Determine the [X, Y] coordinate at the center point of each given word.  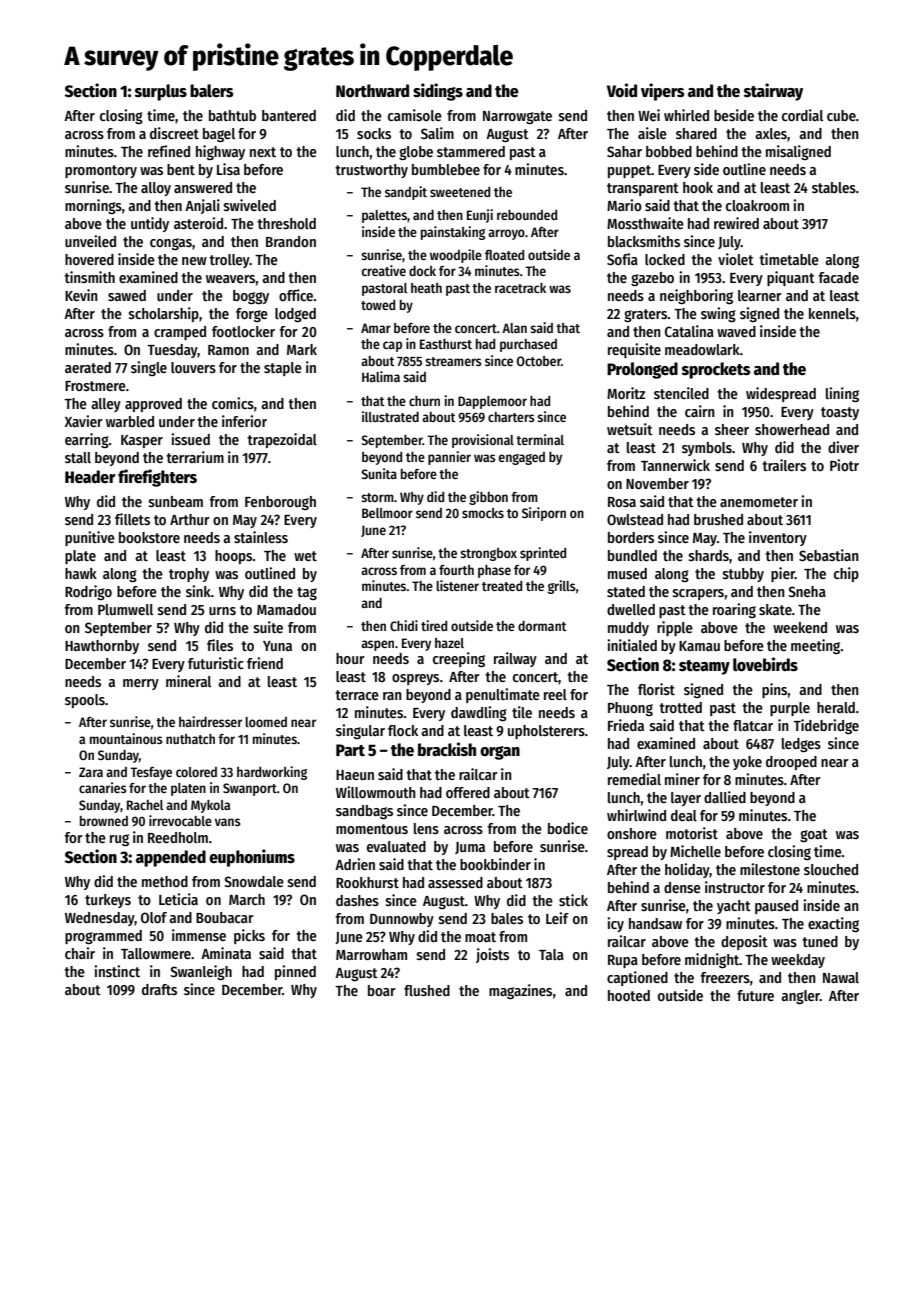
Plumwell [125, 609]
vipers [662, 92]
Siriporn [544, 514]
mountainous [126, 738]
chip [846, 574]
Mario [624, 205]
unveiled [90, 241]
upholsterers [546, 732]
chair [80, 953]
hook [698, 187]
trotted [680, 707]
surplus [161, 92]
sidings [438, 92]
